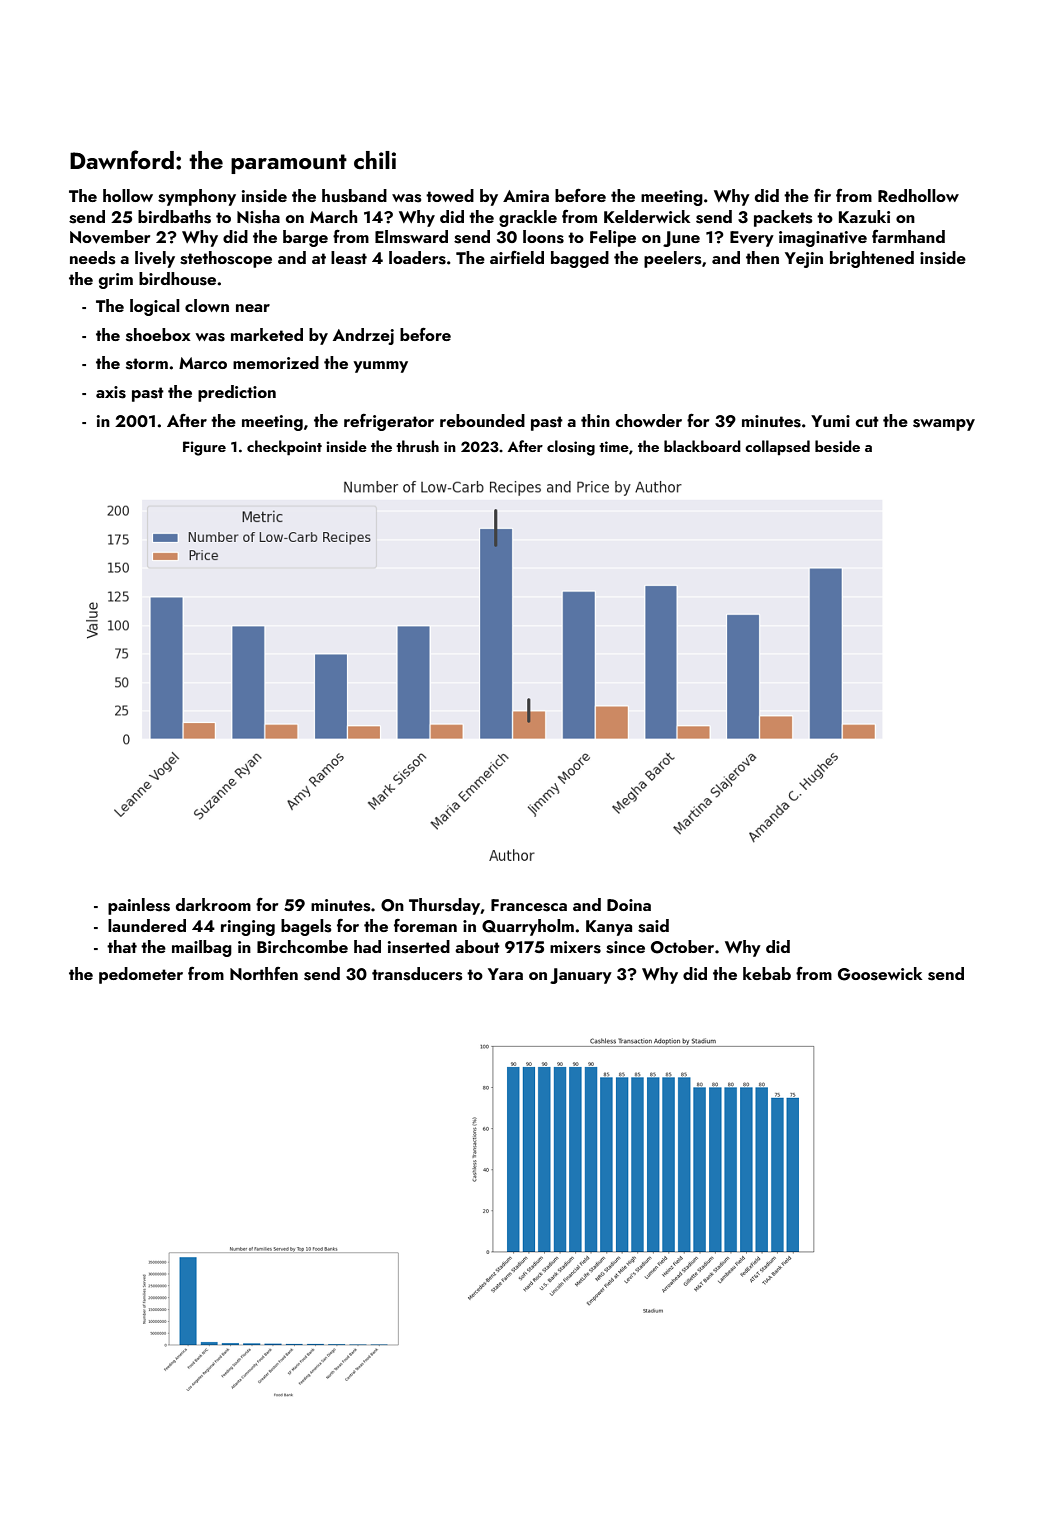  I want to click on Francesca, so click(529, 905).
